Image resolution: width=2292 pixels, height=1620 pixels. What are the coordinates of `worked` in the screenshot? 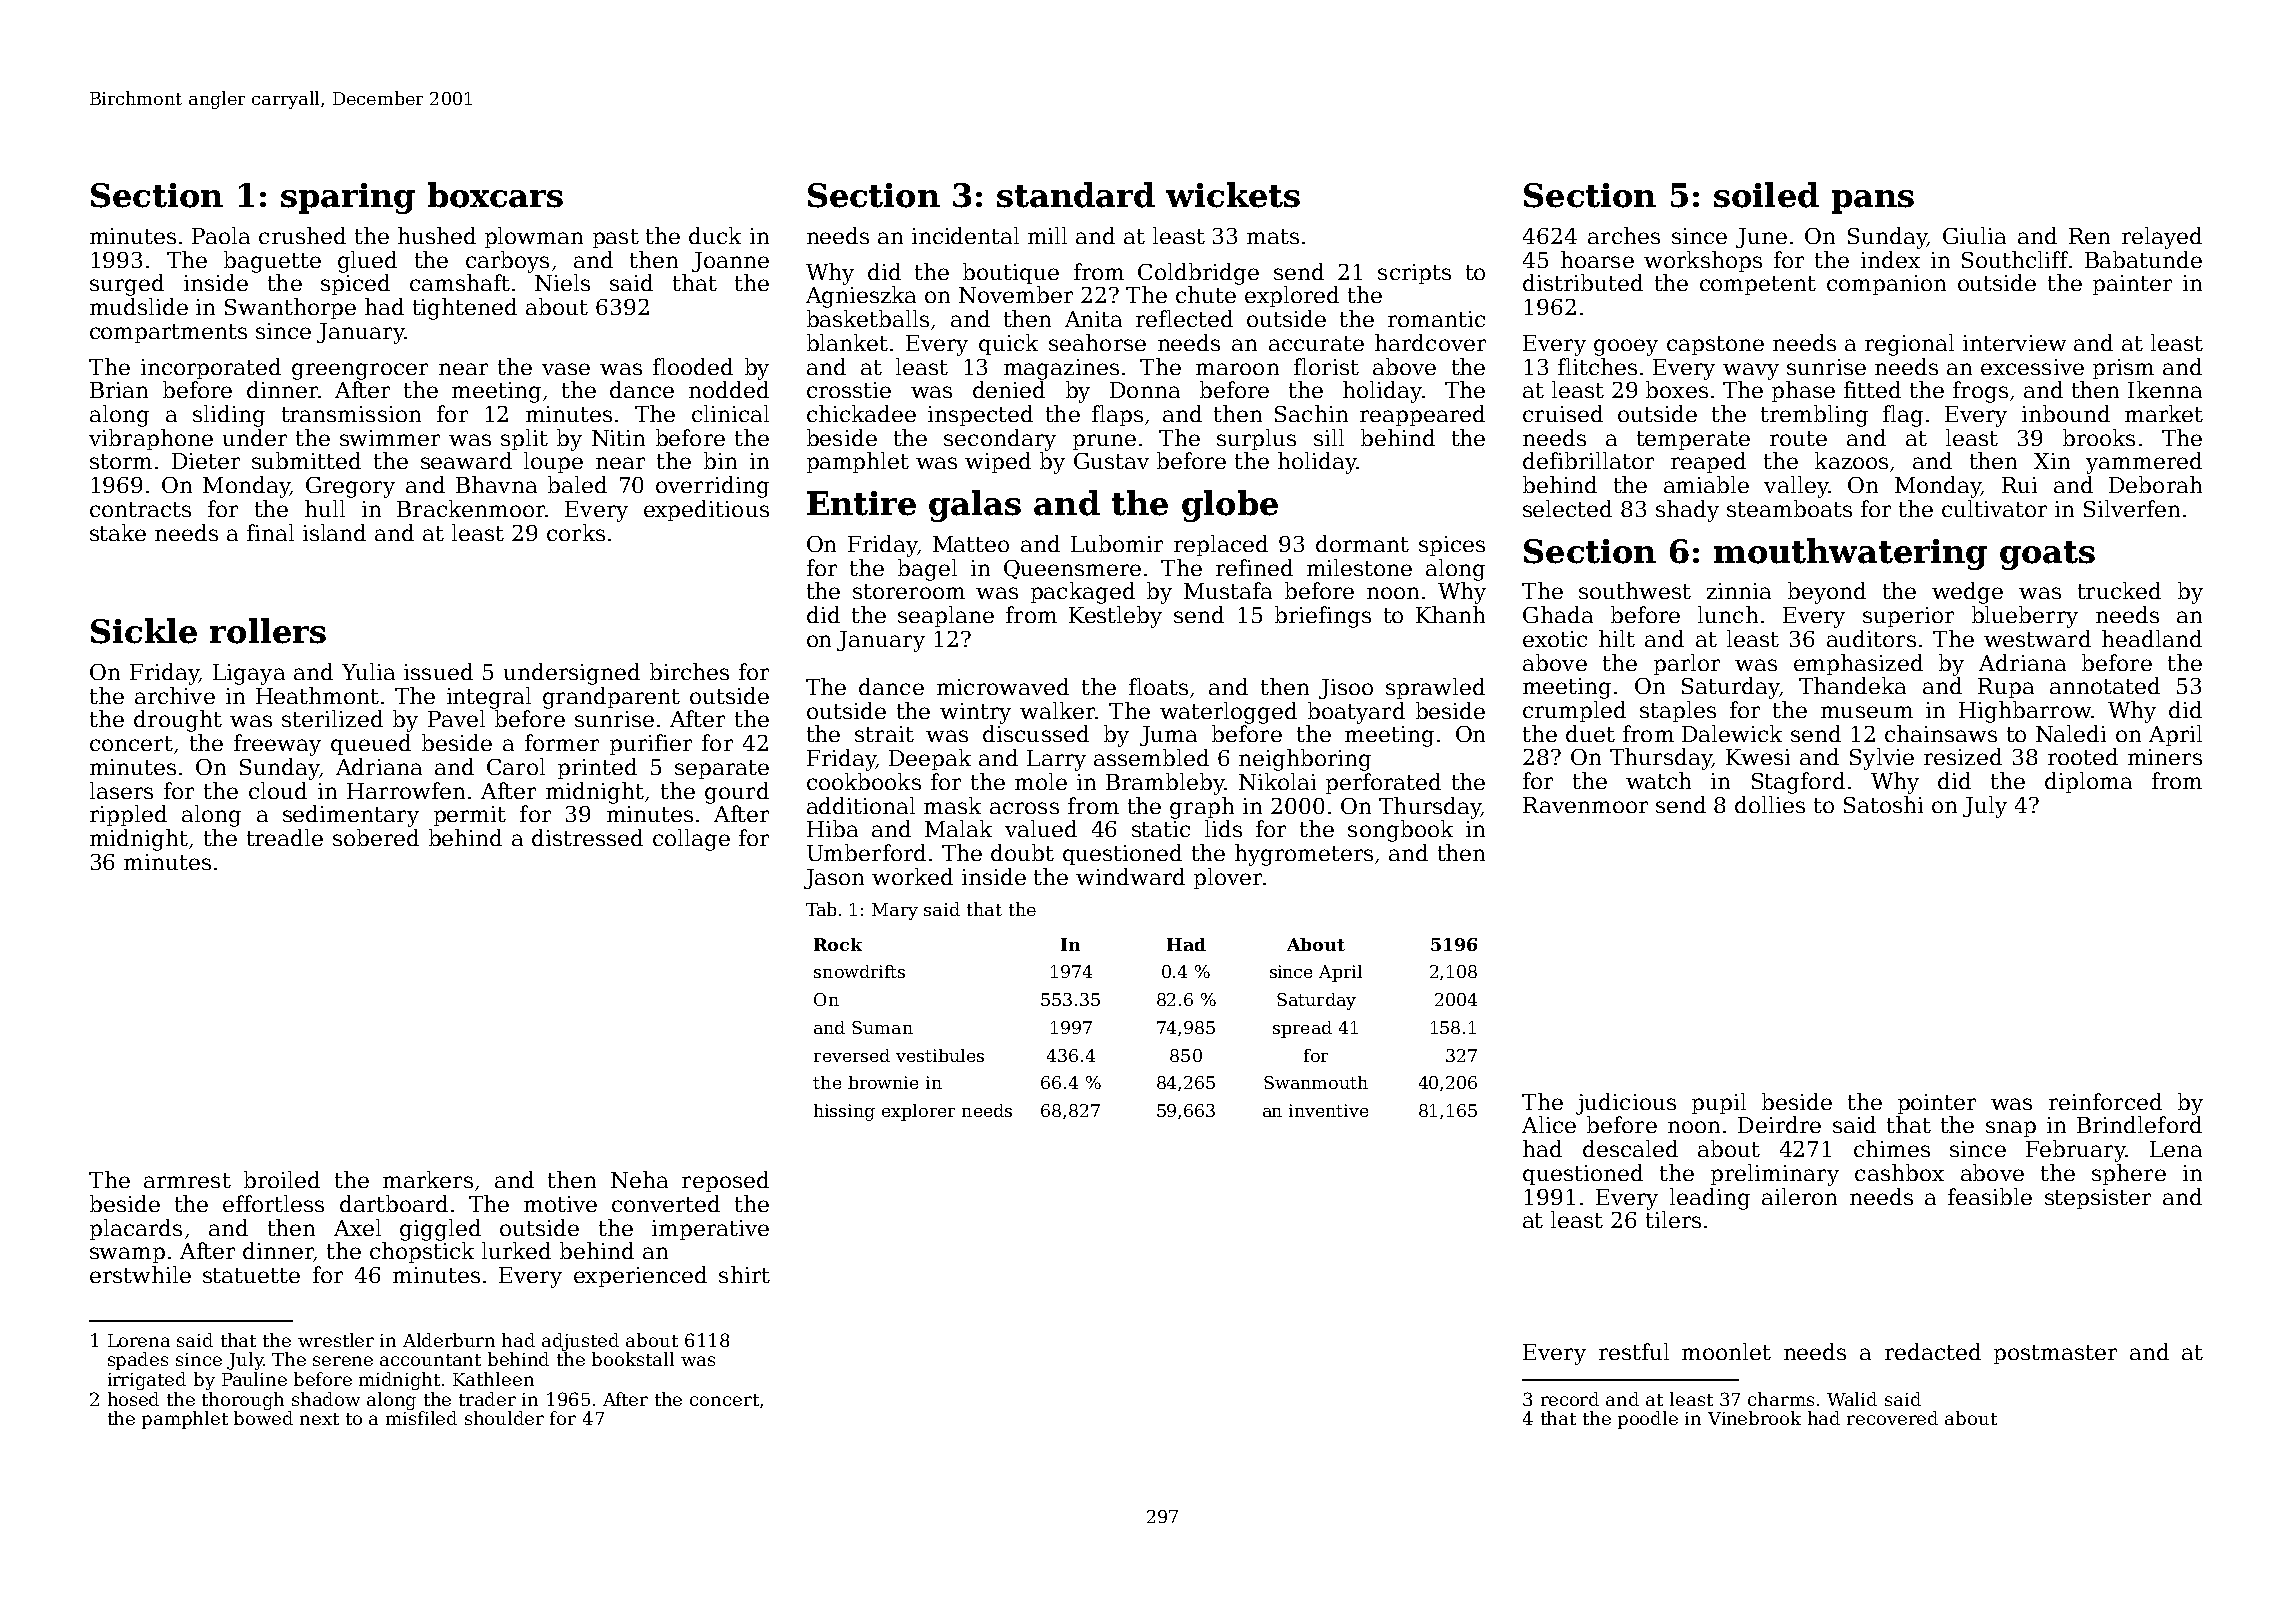 It's located at (912, 876).
